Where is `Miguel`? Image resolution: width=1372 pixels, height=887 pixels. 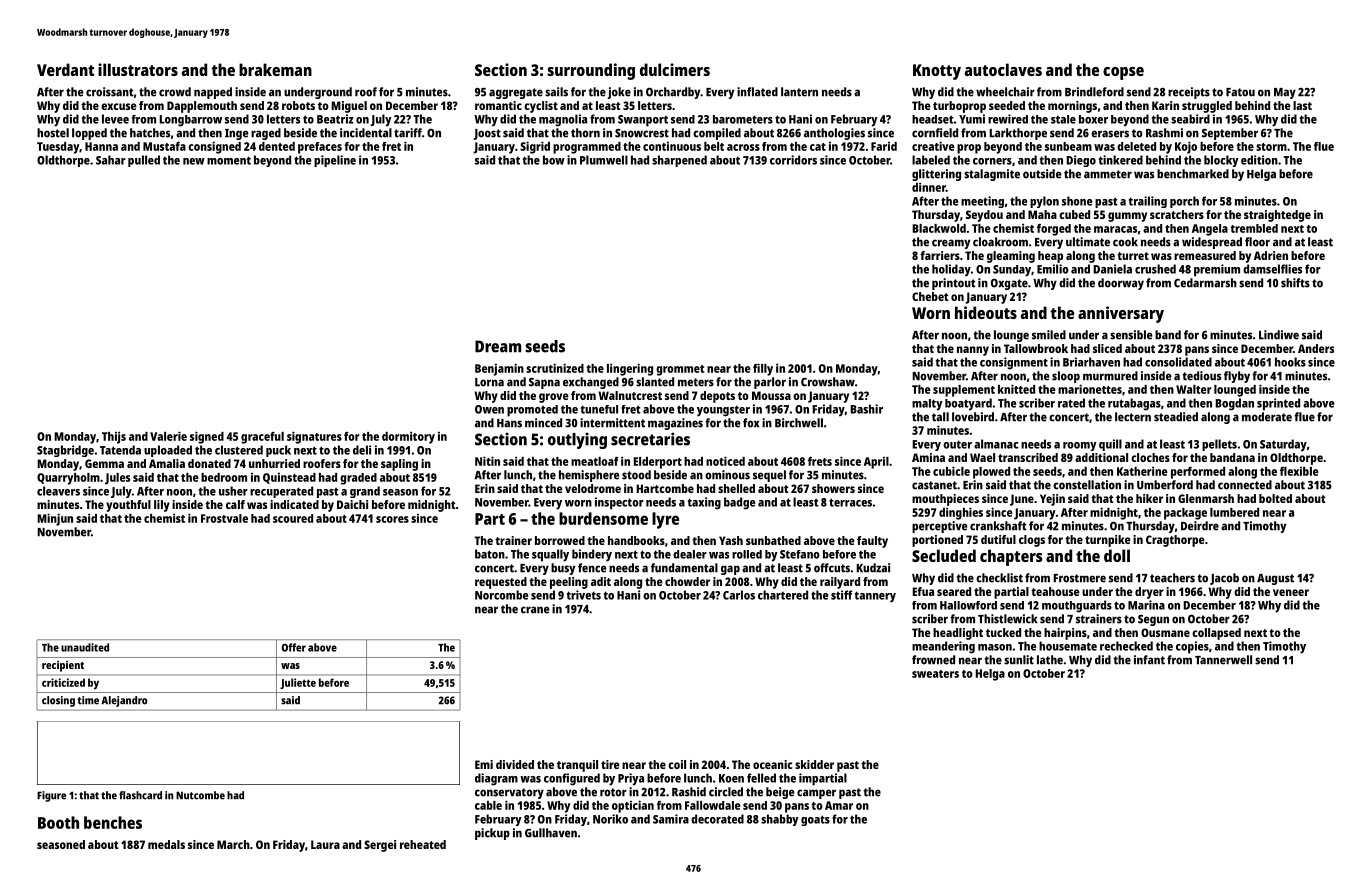 Miguel is located at coordinates (349, 107).
